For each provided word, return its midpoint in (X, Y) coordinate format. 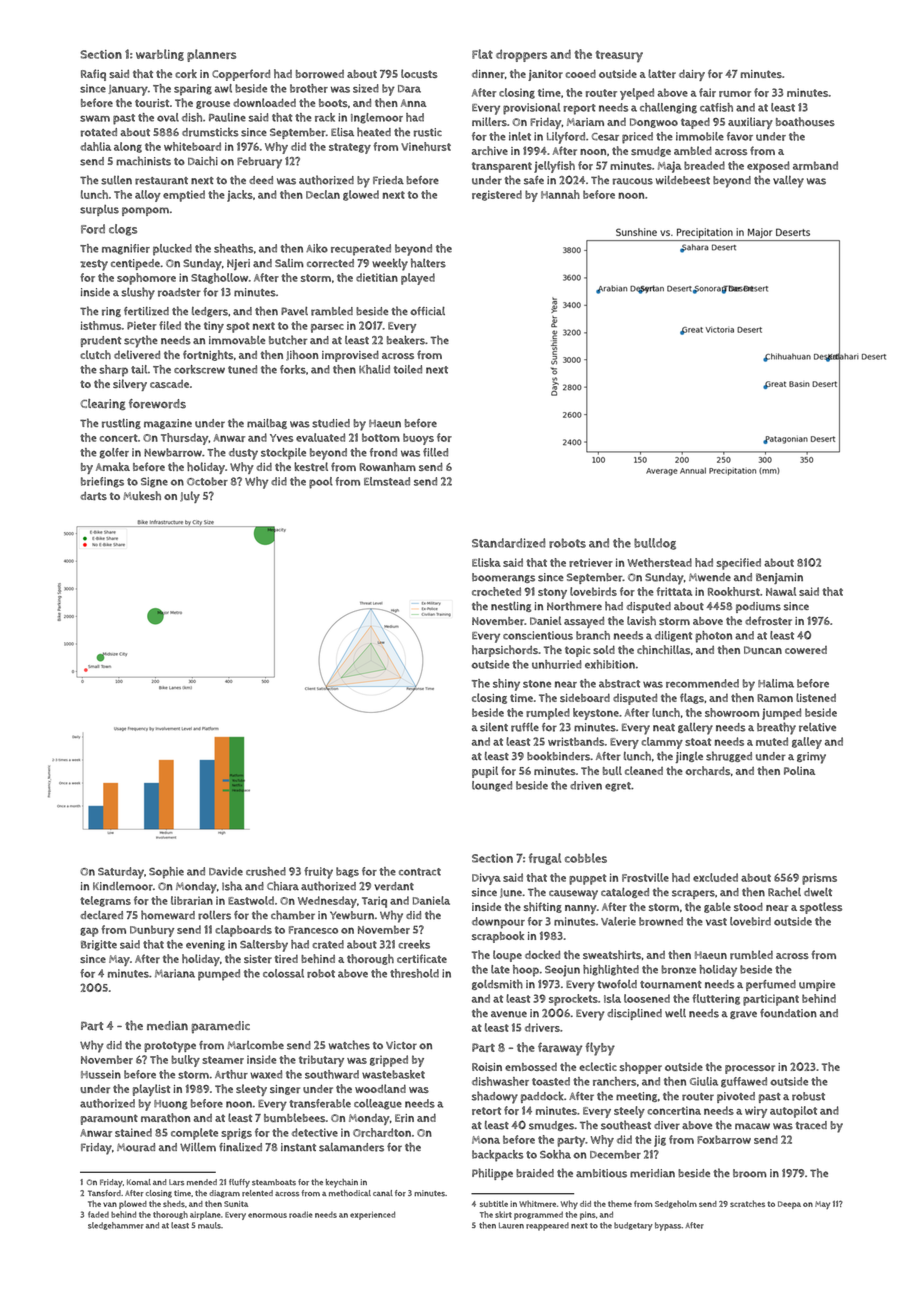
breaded (704, 165)
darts (93, 496)
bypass (668, 1226)
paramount (109, 1119)
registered (497, 195)
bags (347, 872)
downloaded (264, 102)
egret (618, 787)
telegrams (105, 901)
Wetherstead (659, 562)
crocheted (496, 591)
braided (535, 1173)
